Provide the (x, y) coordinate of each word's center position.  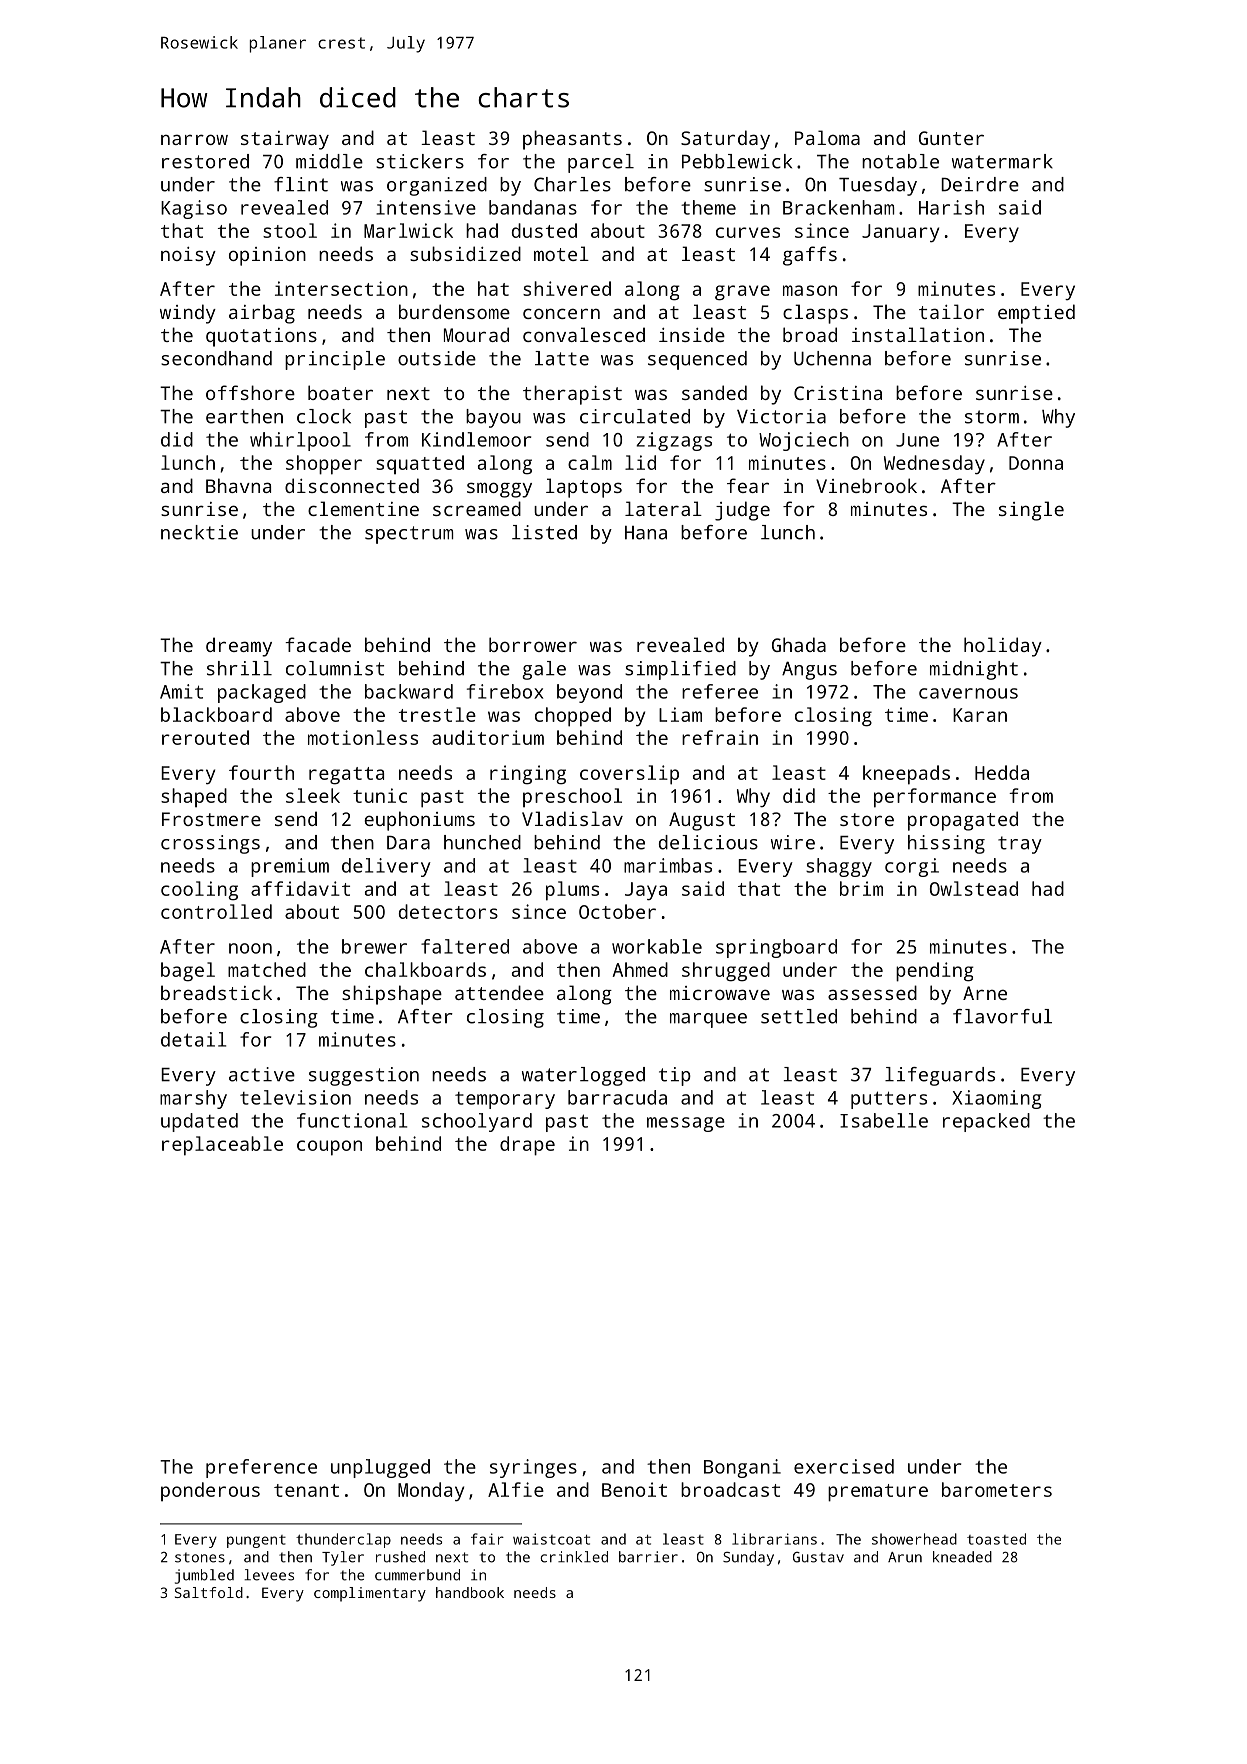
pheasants (572, 140)
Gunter (951, 138)
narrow (194, 139)
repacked (986, 1122)
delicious (708, 842)
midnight (974, 670)
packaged (262, 693)
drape (527, 1146)
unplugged (380, 1468)
